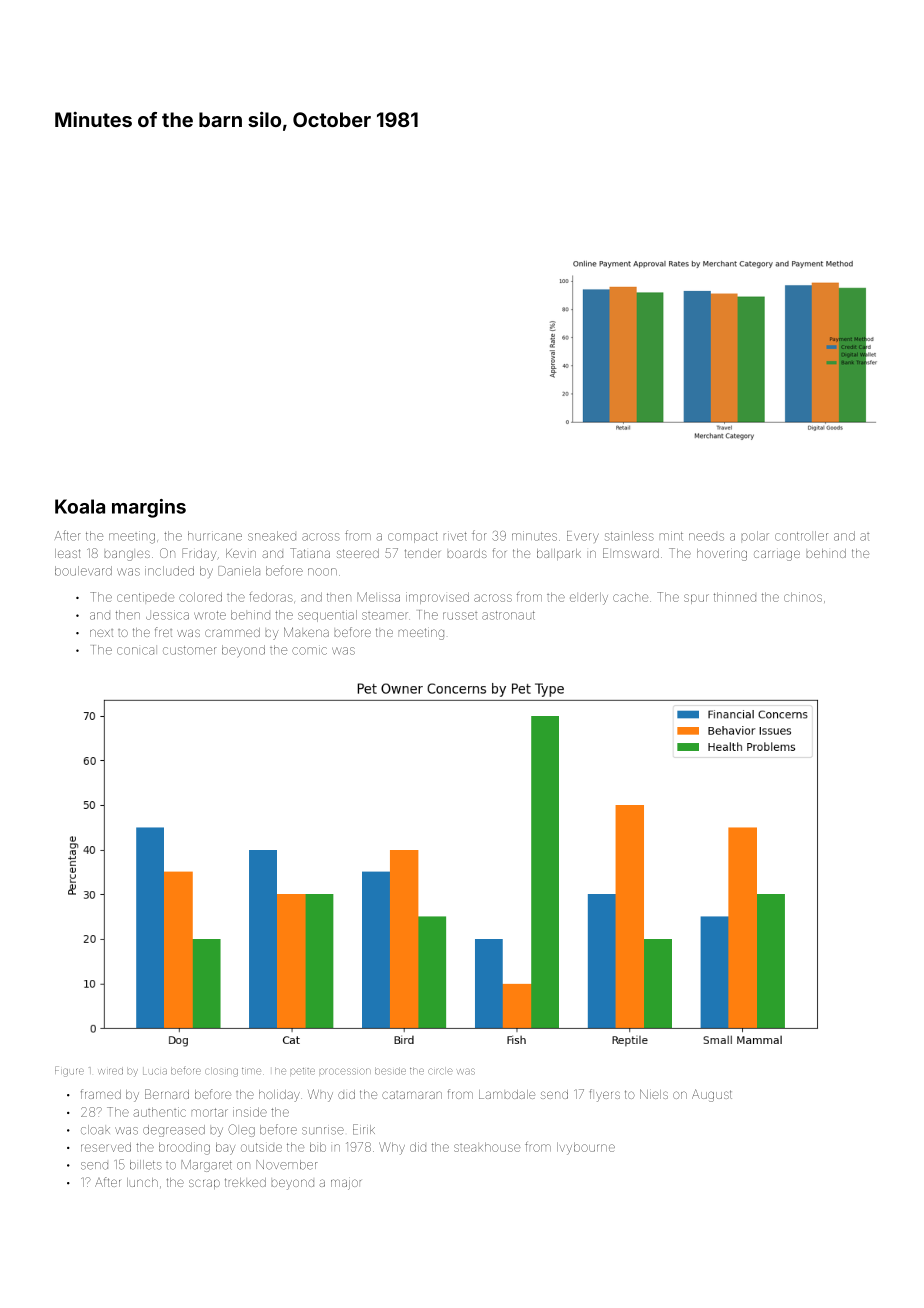 The image size is (924, 1308). What do you see at coordinates (507, 1094) in the screenshot?
I see `Lambdale` at bounding box center [507, 1094].
